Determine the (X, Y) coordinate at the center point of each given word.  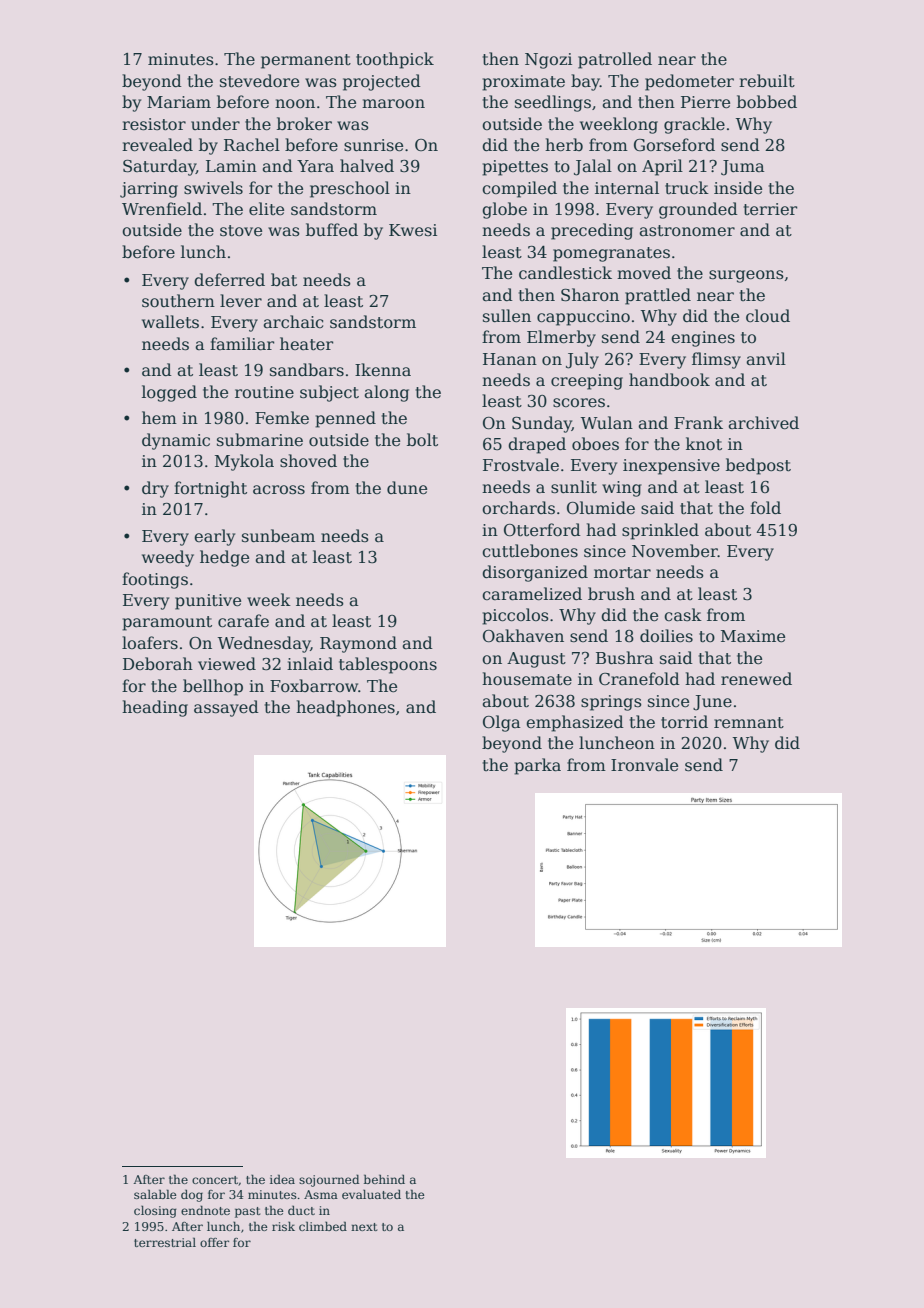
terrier (770, 209)
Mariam (179, 102)
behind (384, 1179)
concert (215, 1180)
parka (537, 766)
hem (159, 418)
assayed (226, 708)
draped (537, 445)
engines (703, 339)
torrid (684, 721)
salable (155, 1194)
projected (382, 82)
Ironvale (644, 765)
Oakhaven (523, 636)
